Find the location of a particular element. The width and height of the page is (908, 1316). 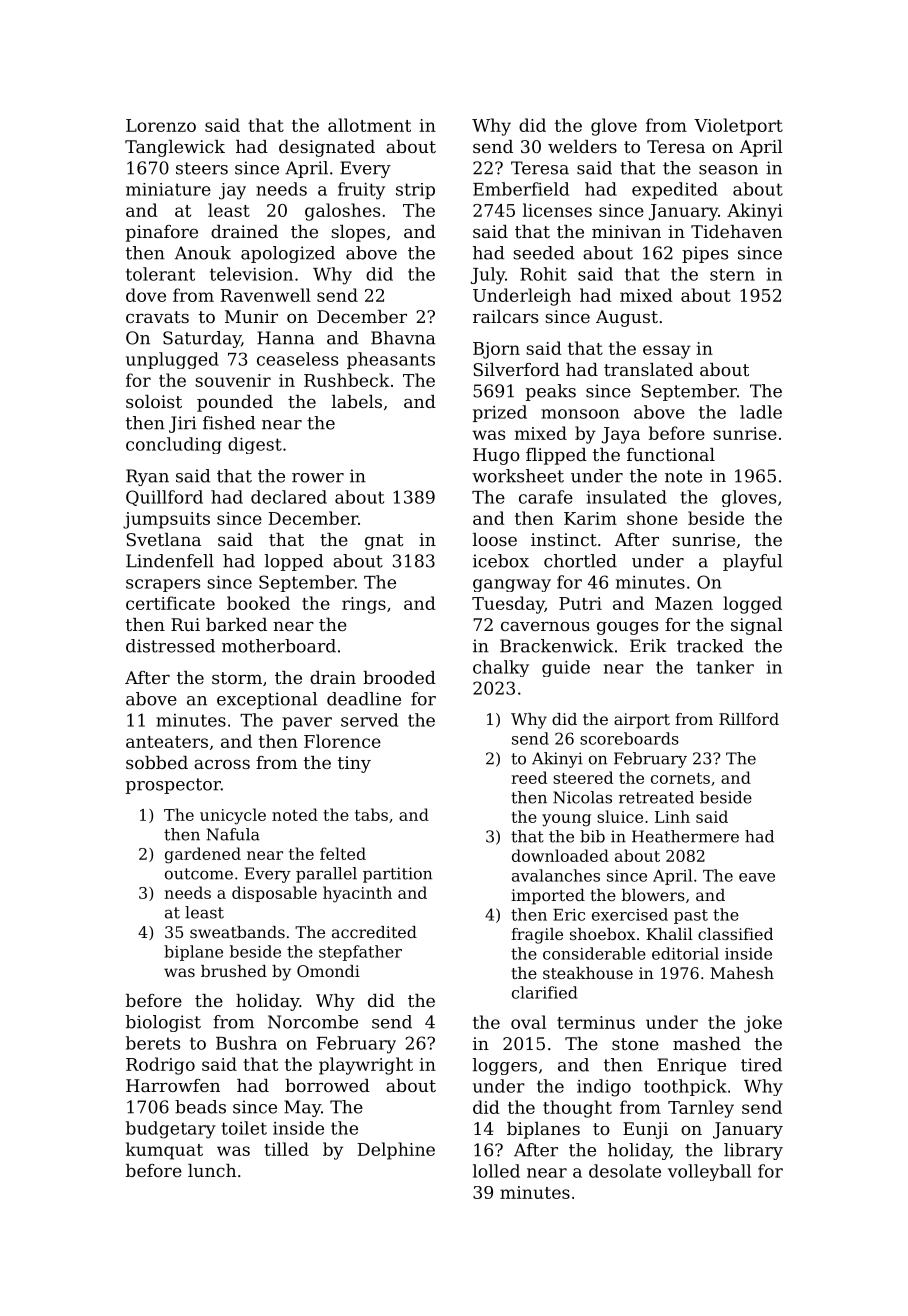

reed is located at coordinates (529, 777).
